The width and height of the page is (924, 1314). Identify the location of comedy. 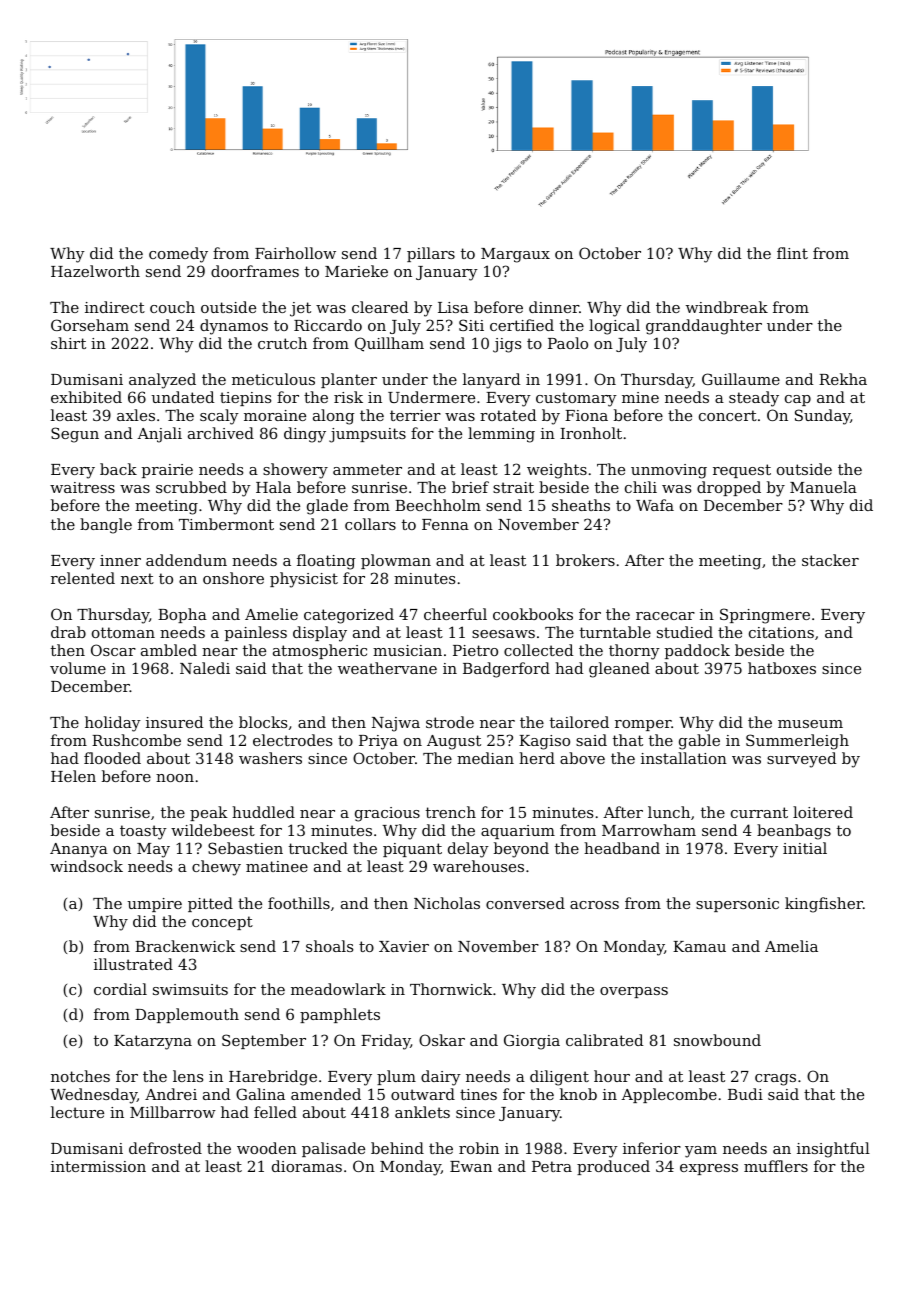
(178, 255).
